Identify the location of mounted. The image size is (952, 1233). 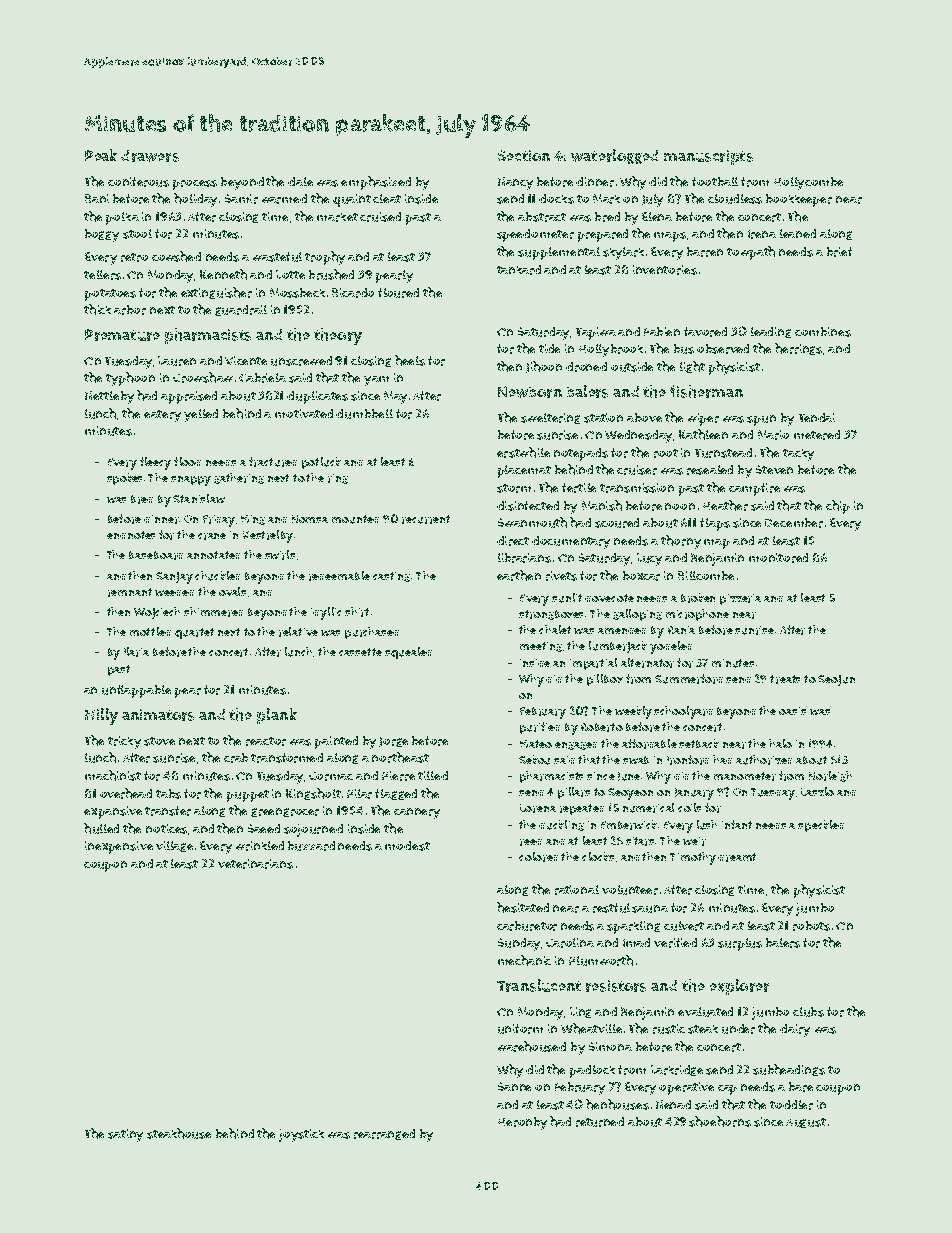
(355, 519).
